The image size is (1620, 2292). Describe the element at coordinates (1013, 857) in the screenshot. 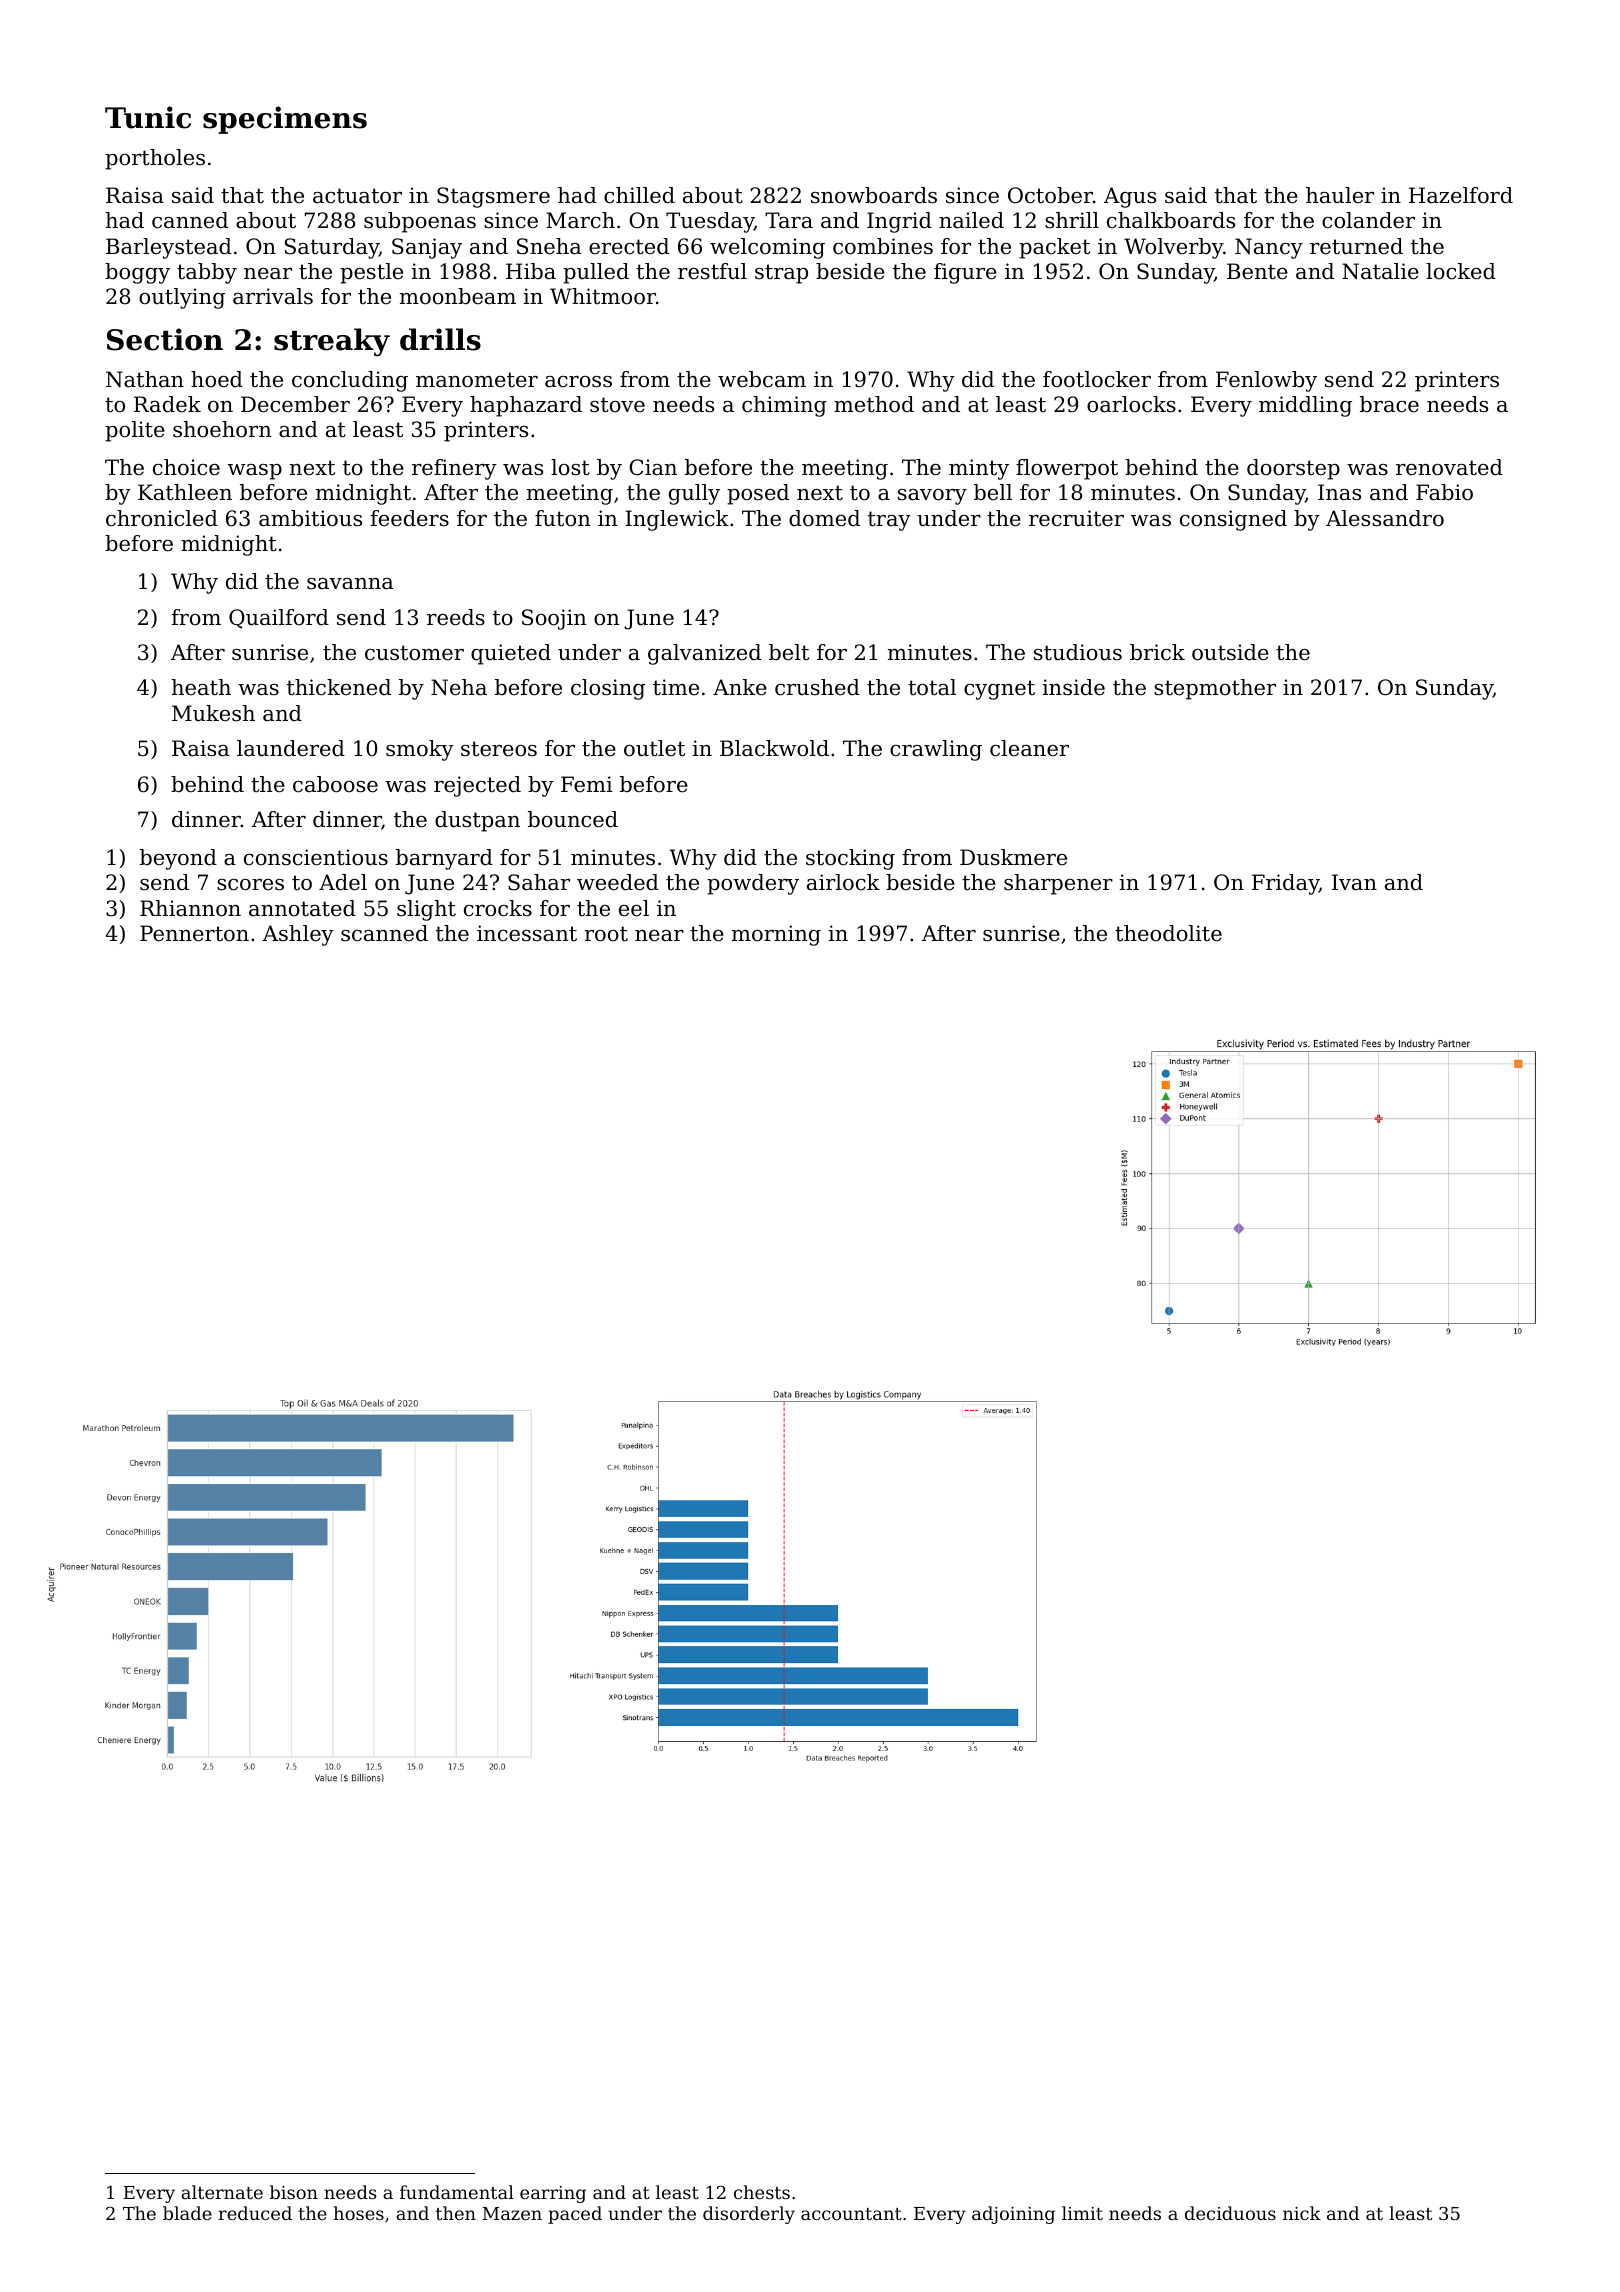

I see `Duskmere` at that location.
